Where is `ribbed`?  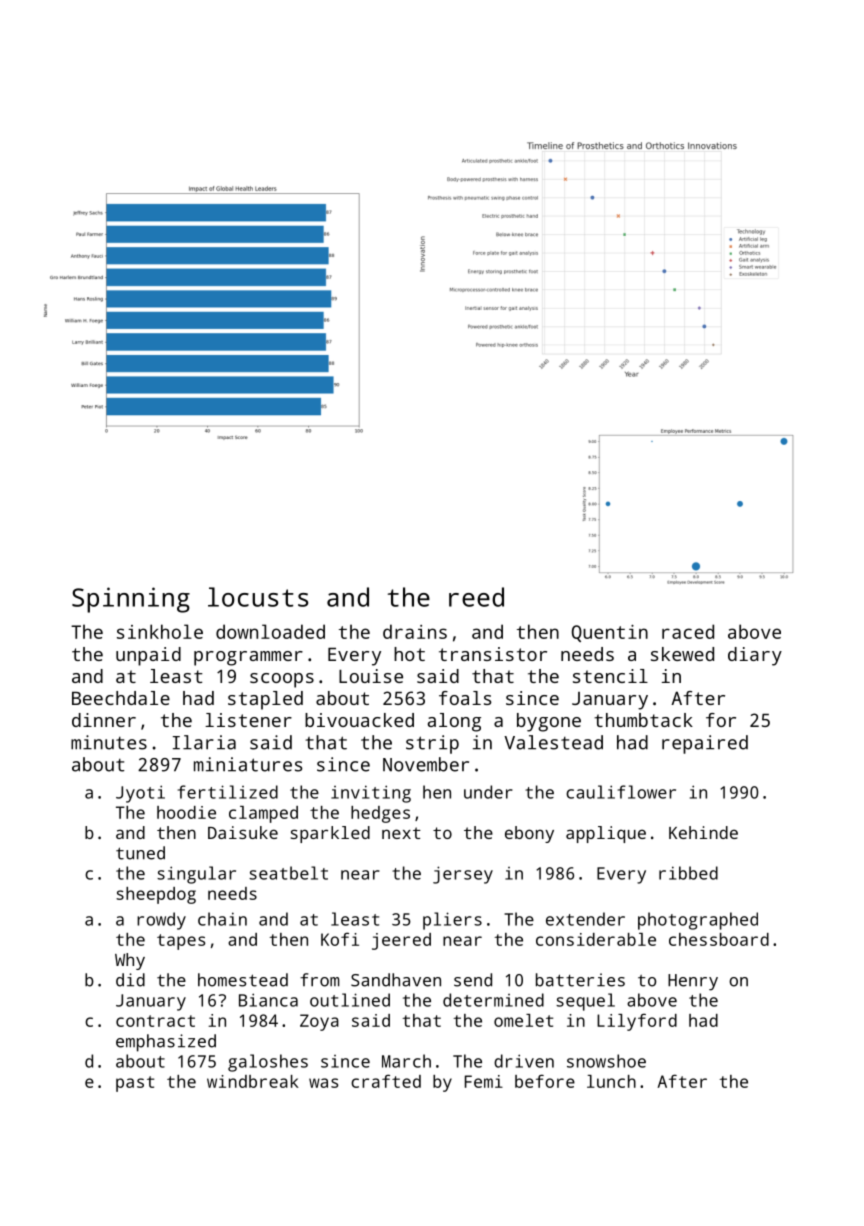 ribbed is located at coordinates (688, 873).
